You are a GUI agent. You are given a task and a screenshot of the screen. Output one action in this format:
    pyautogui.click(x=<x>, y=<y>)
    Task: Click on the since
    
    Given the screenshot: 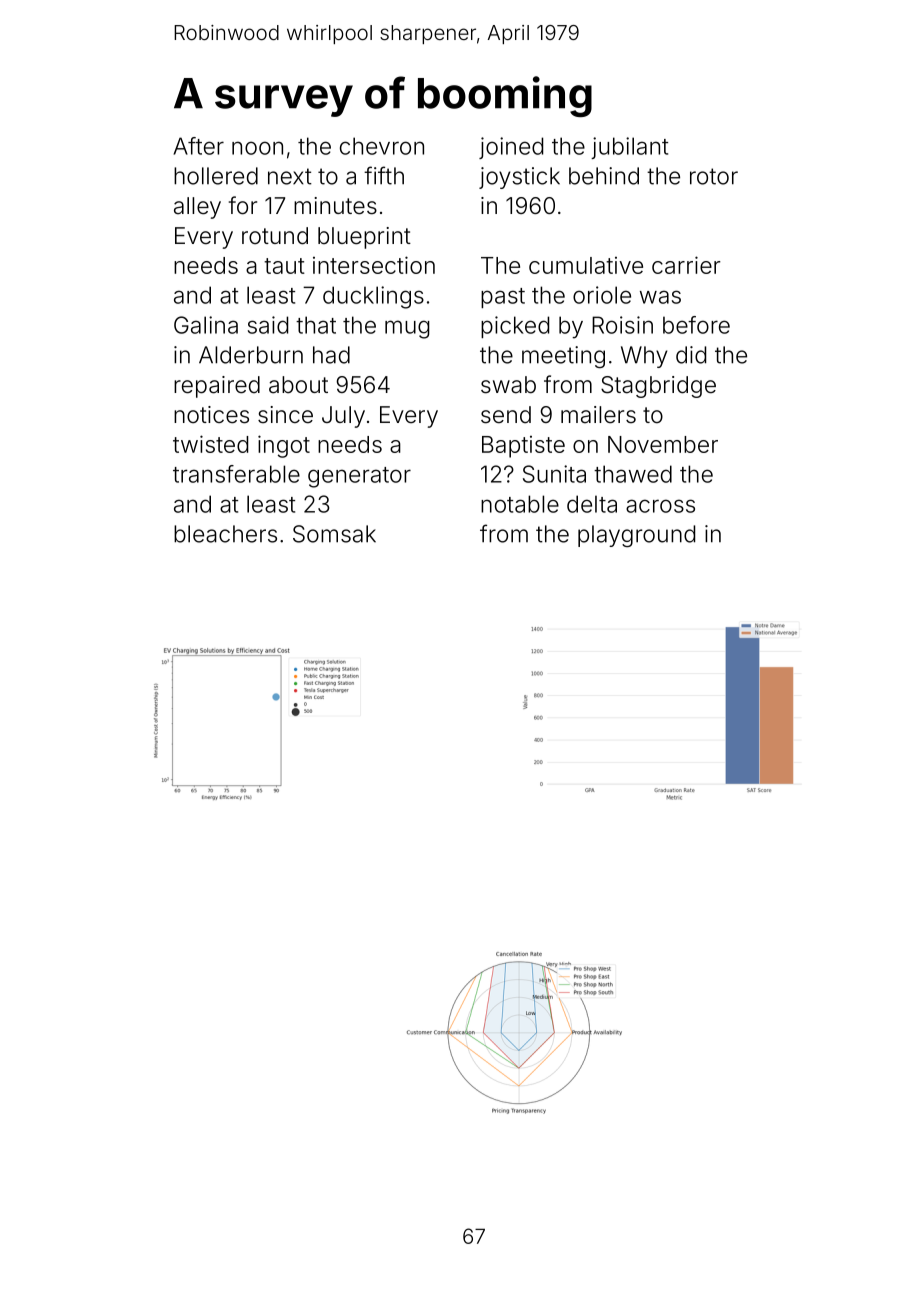 What is the action you would take?
    pyautogui.click(x=285, y=414)
